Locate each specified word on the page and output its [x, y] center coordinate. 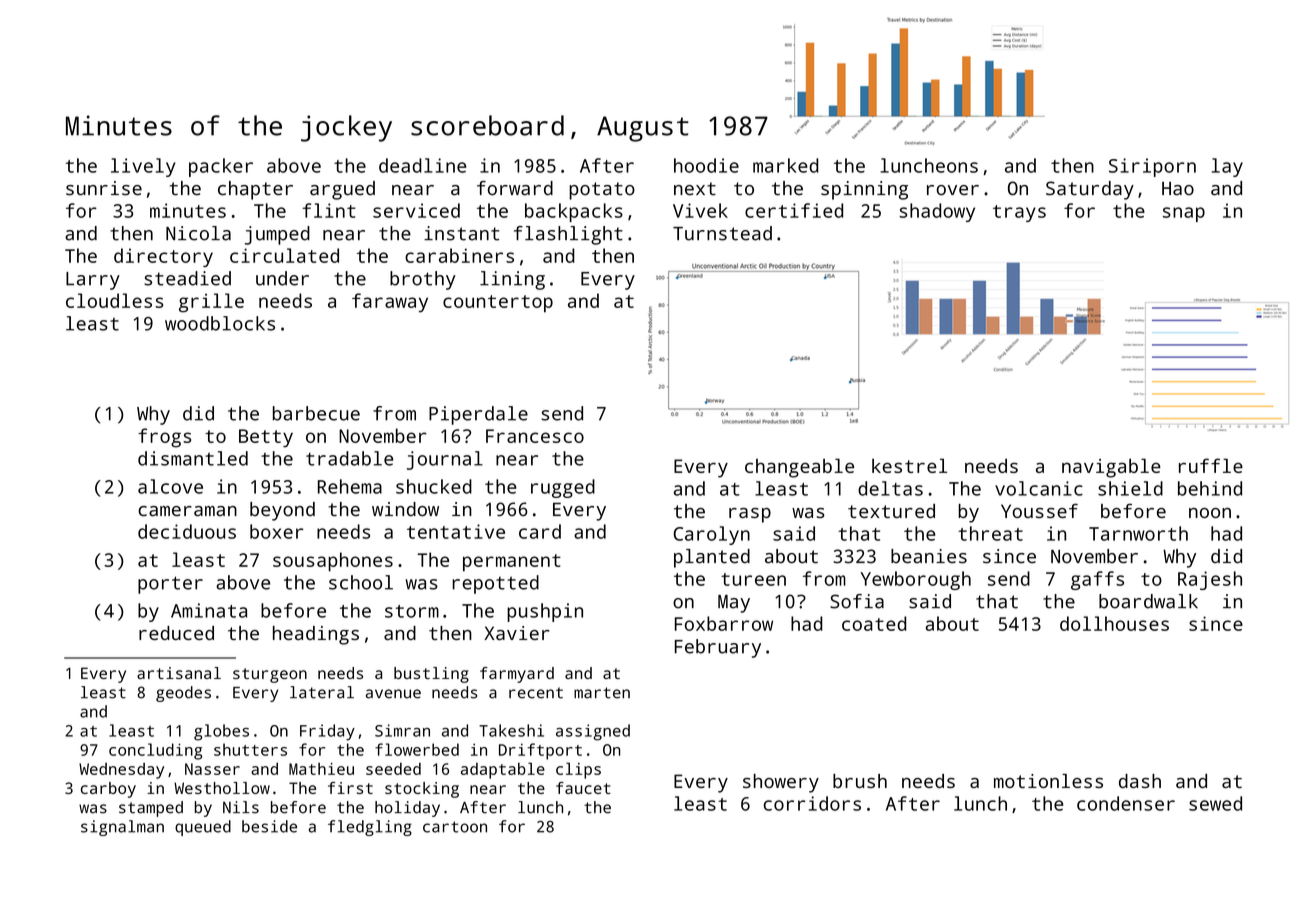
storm [412, 611]
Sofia [857, 601]
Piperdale [478, 415]
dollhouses [1114, 623]
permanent [512, 562]
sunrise [104, 188]
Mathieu [321, 769]
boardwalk [1148, 601]
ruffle [1211, 465]
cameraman [187, 511]
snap [1184, 214]
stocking [422, 790]
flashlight [568, 235]
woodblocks [220, 323]
